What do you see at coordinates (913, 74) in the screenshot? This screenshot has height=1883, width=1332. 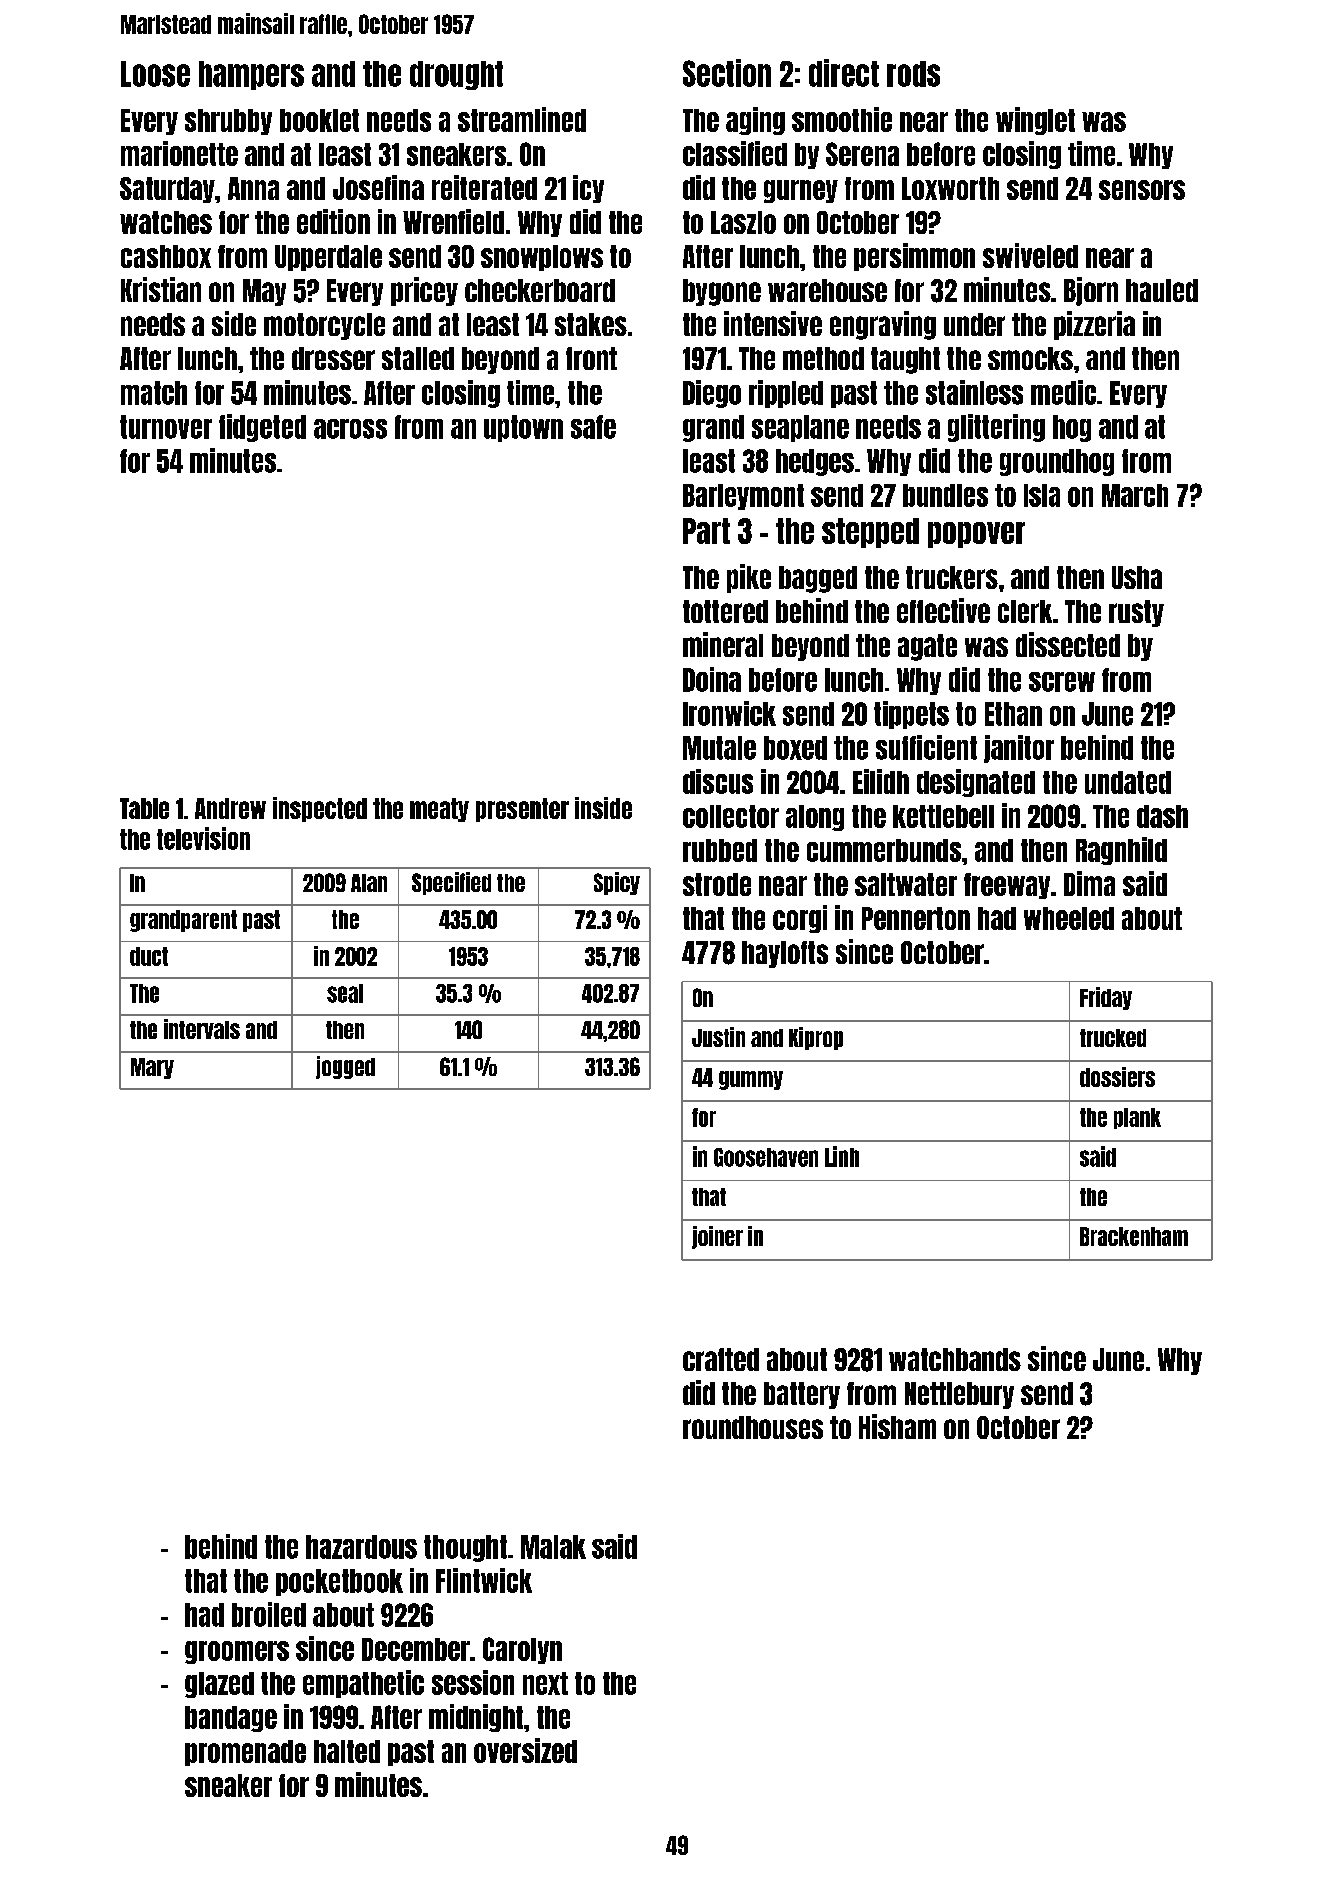 I see `rods` at bounding box center [913, 74].
